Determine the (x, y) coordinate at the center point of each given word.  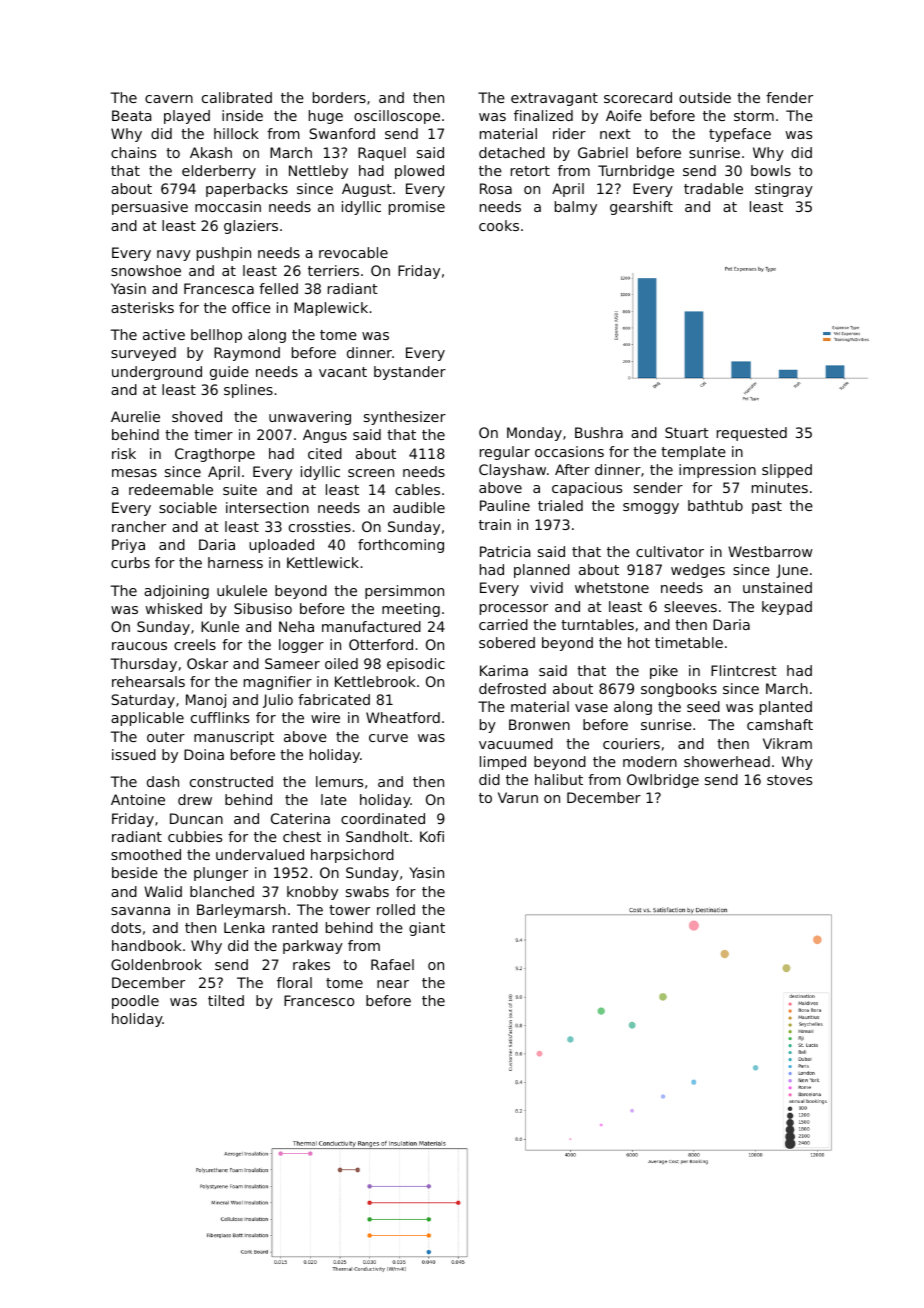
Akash (211, 152)
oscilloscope (397, 117)
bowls (771, 170)
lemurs (339, 781)
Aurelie (135, 416)
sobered (507, 642)
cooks (499, 225)
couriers (631, 743)
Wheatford (403, 717)
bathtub (715, 505)
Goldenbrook (156, 964)
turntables (597, 624)
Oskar (207, 663)
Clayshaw (512, 471)
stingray (784, 190)
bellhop (216, 336)
